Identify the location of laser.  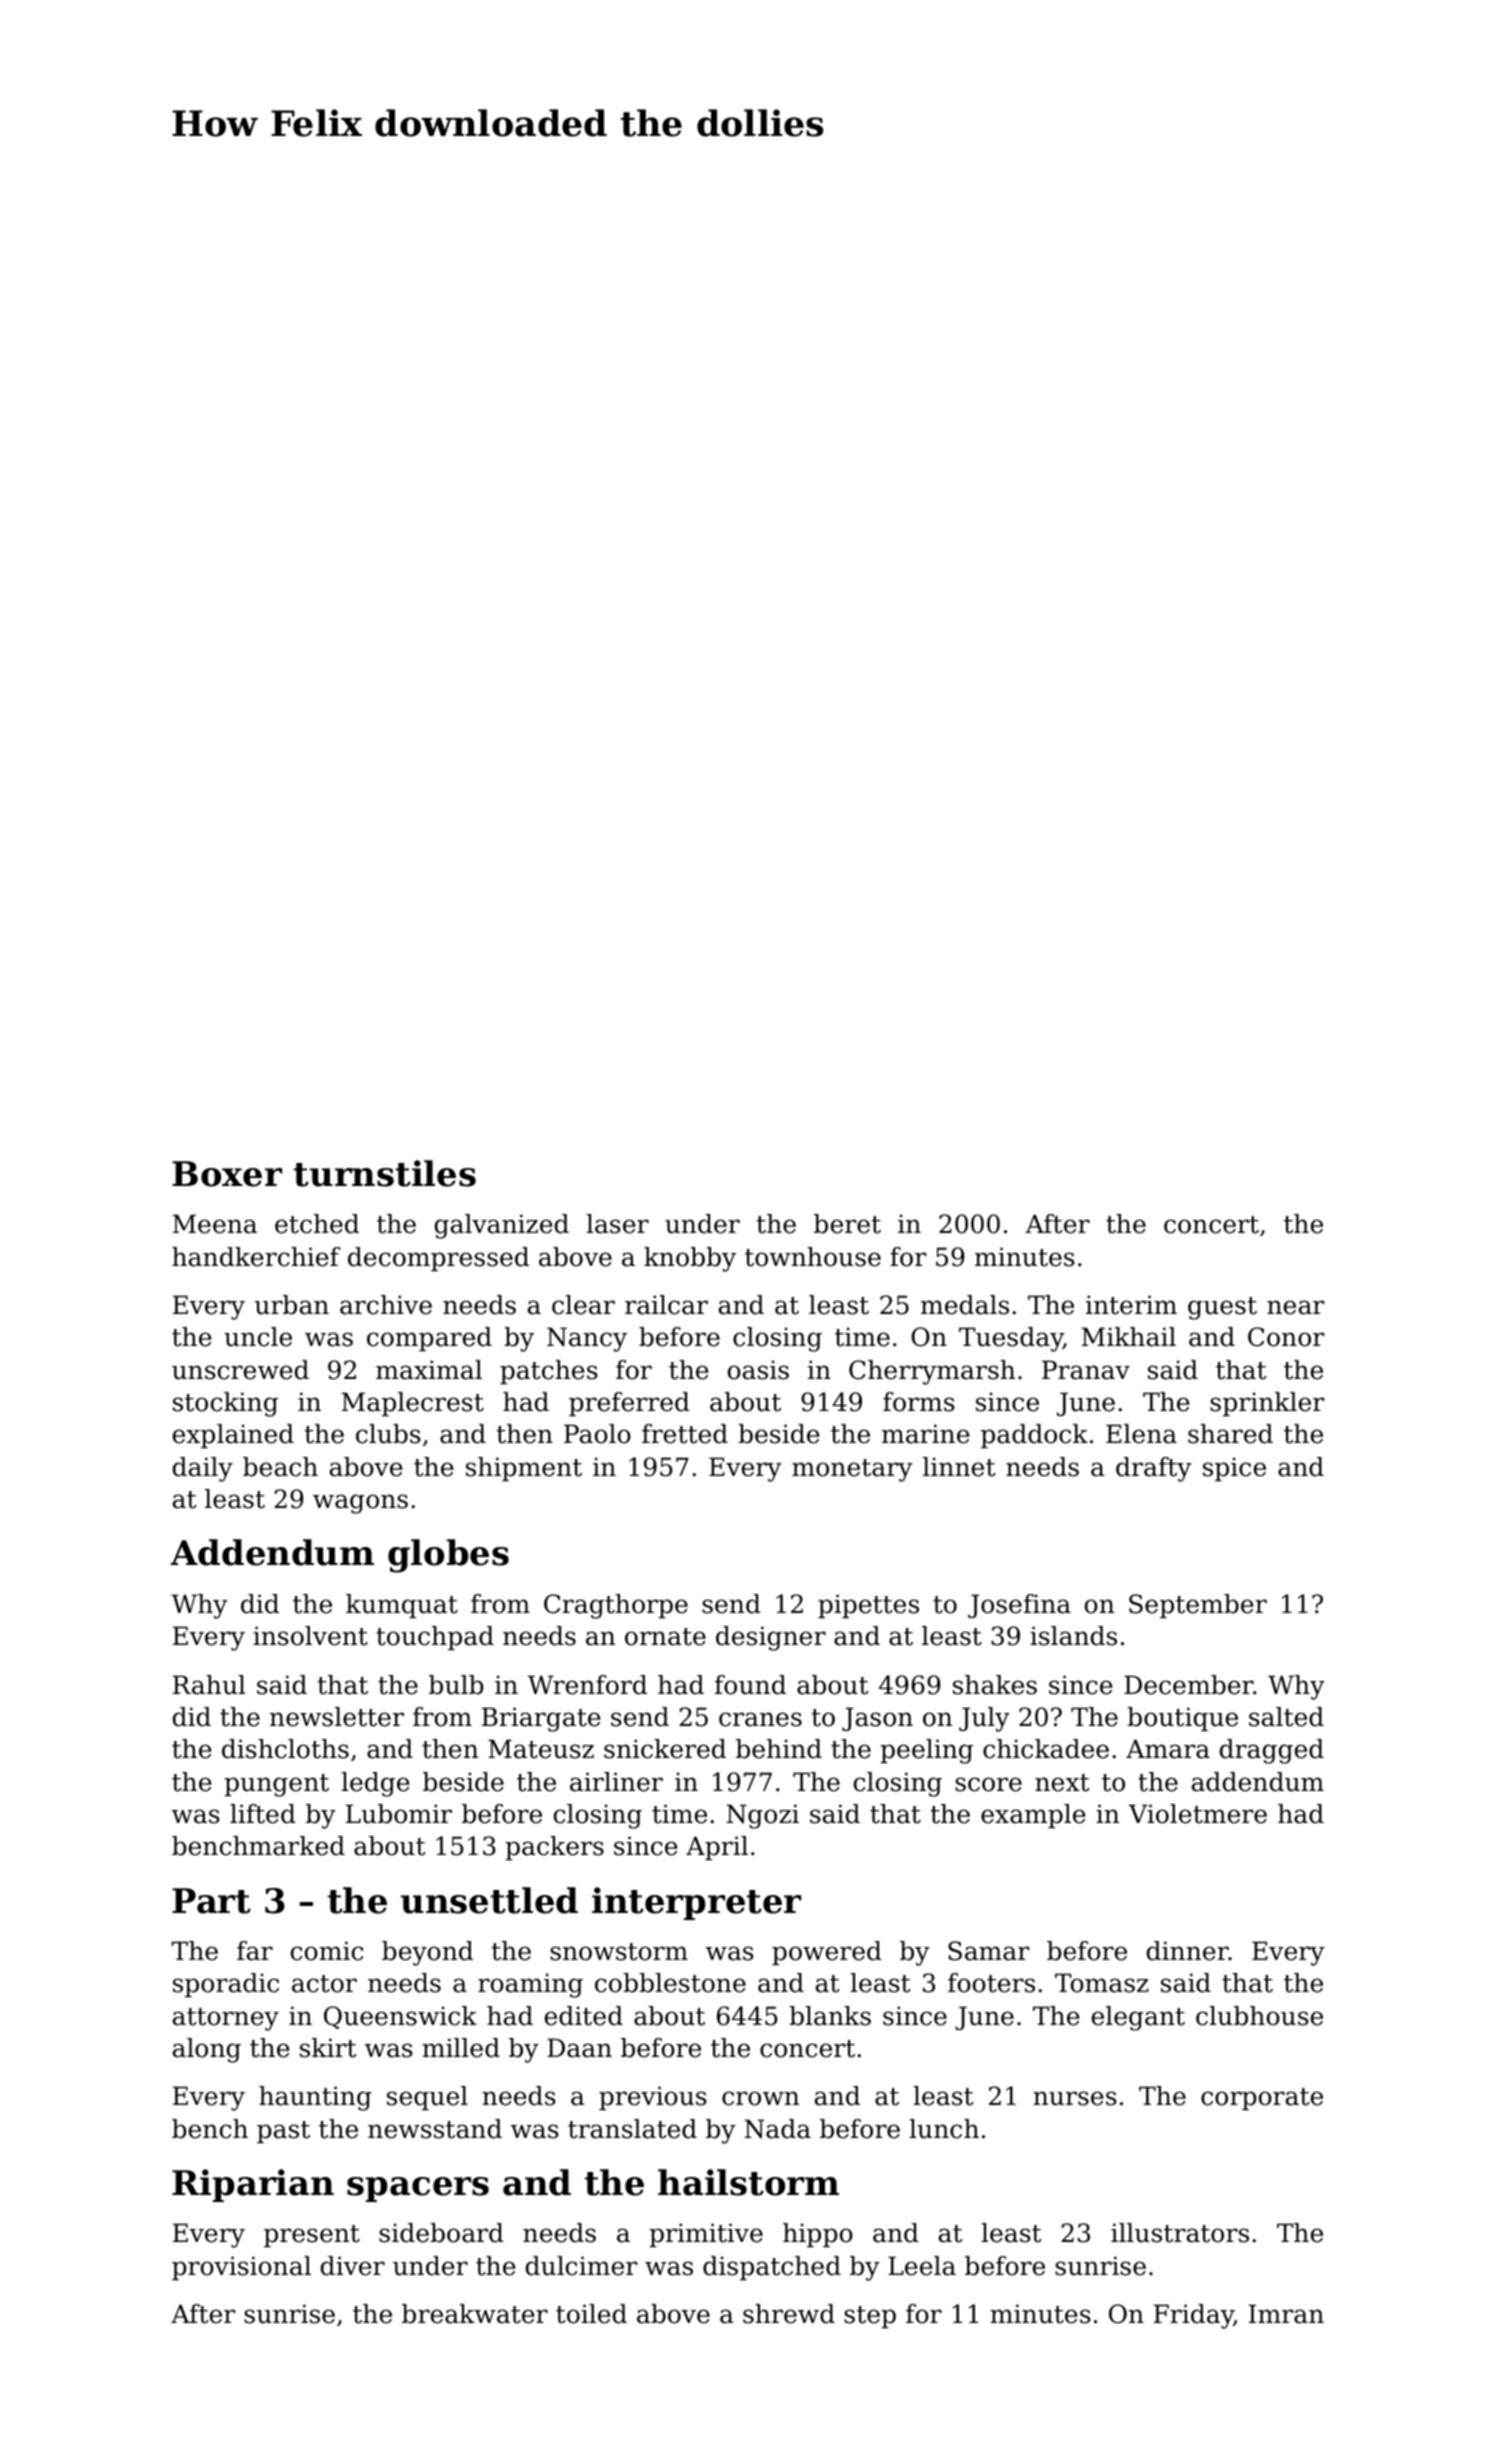
(617, 1224).
